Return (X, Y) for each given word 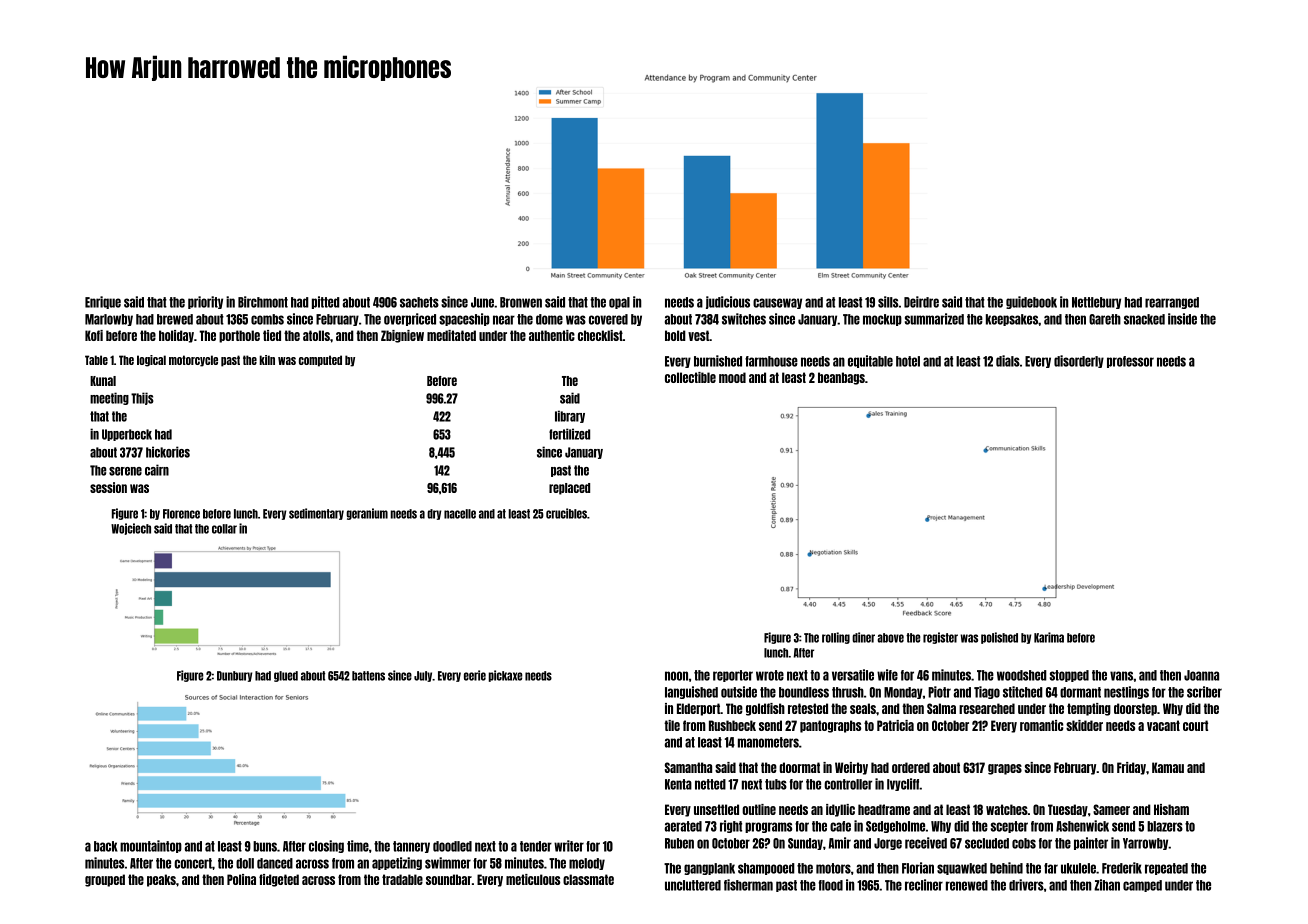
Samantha (688, 767)
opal (619, 303)
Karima (1049, 637)
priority (205, 302)
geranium (367, 514)
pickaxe (506, 676)
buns (265, 846)
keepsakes (1012, 320)
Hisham (1171, 809)
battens (368, 676)
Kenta (678, 784)
